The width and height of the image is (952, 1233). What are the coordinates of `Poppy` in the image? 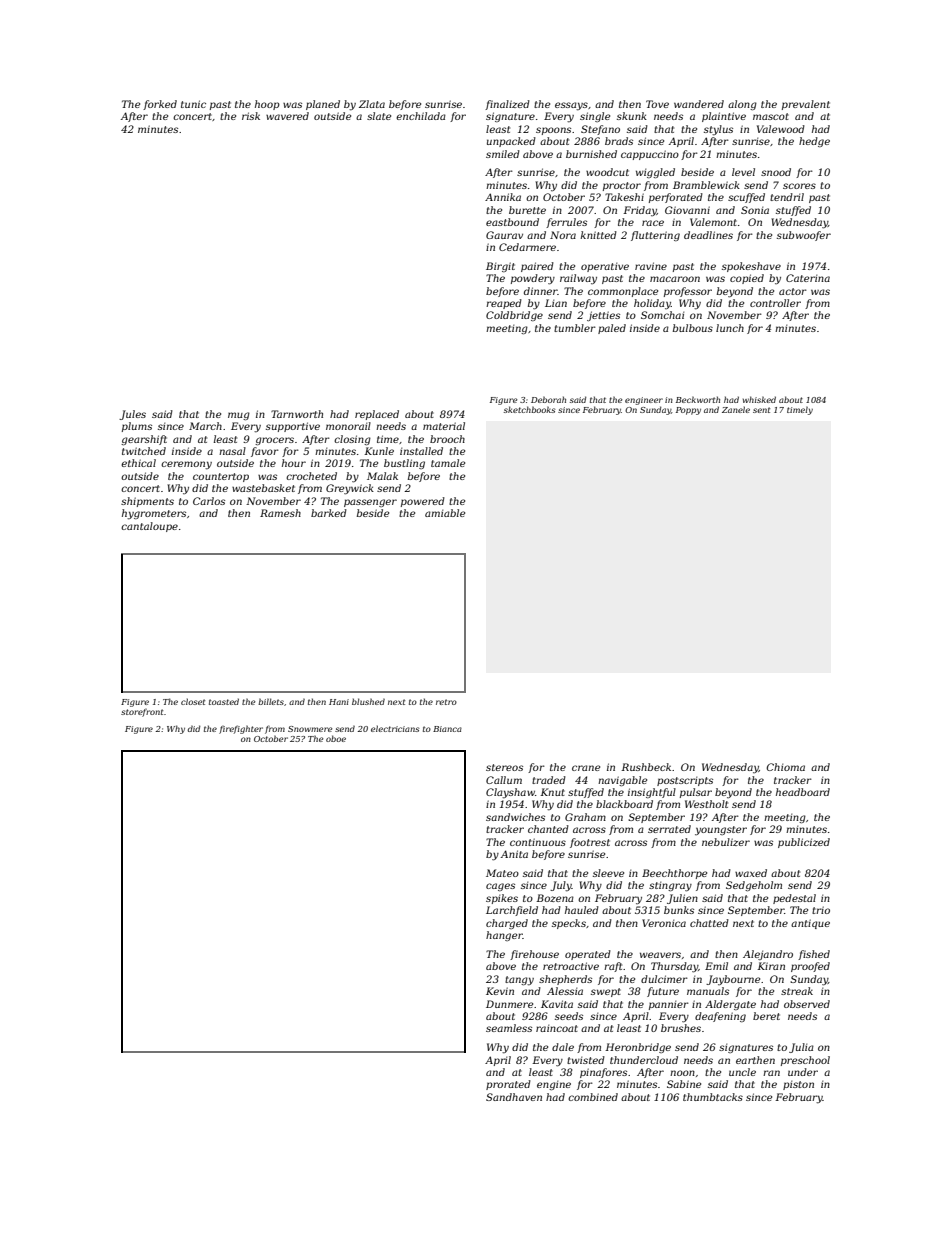 It's located at (688, 411).
